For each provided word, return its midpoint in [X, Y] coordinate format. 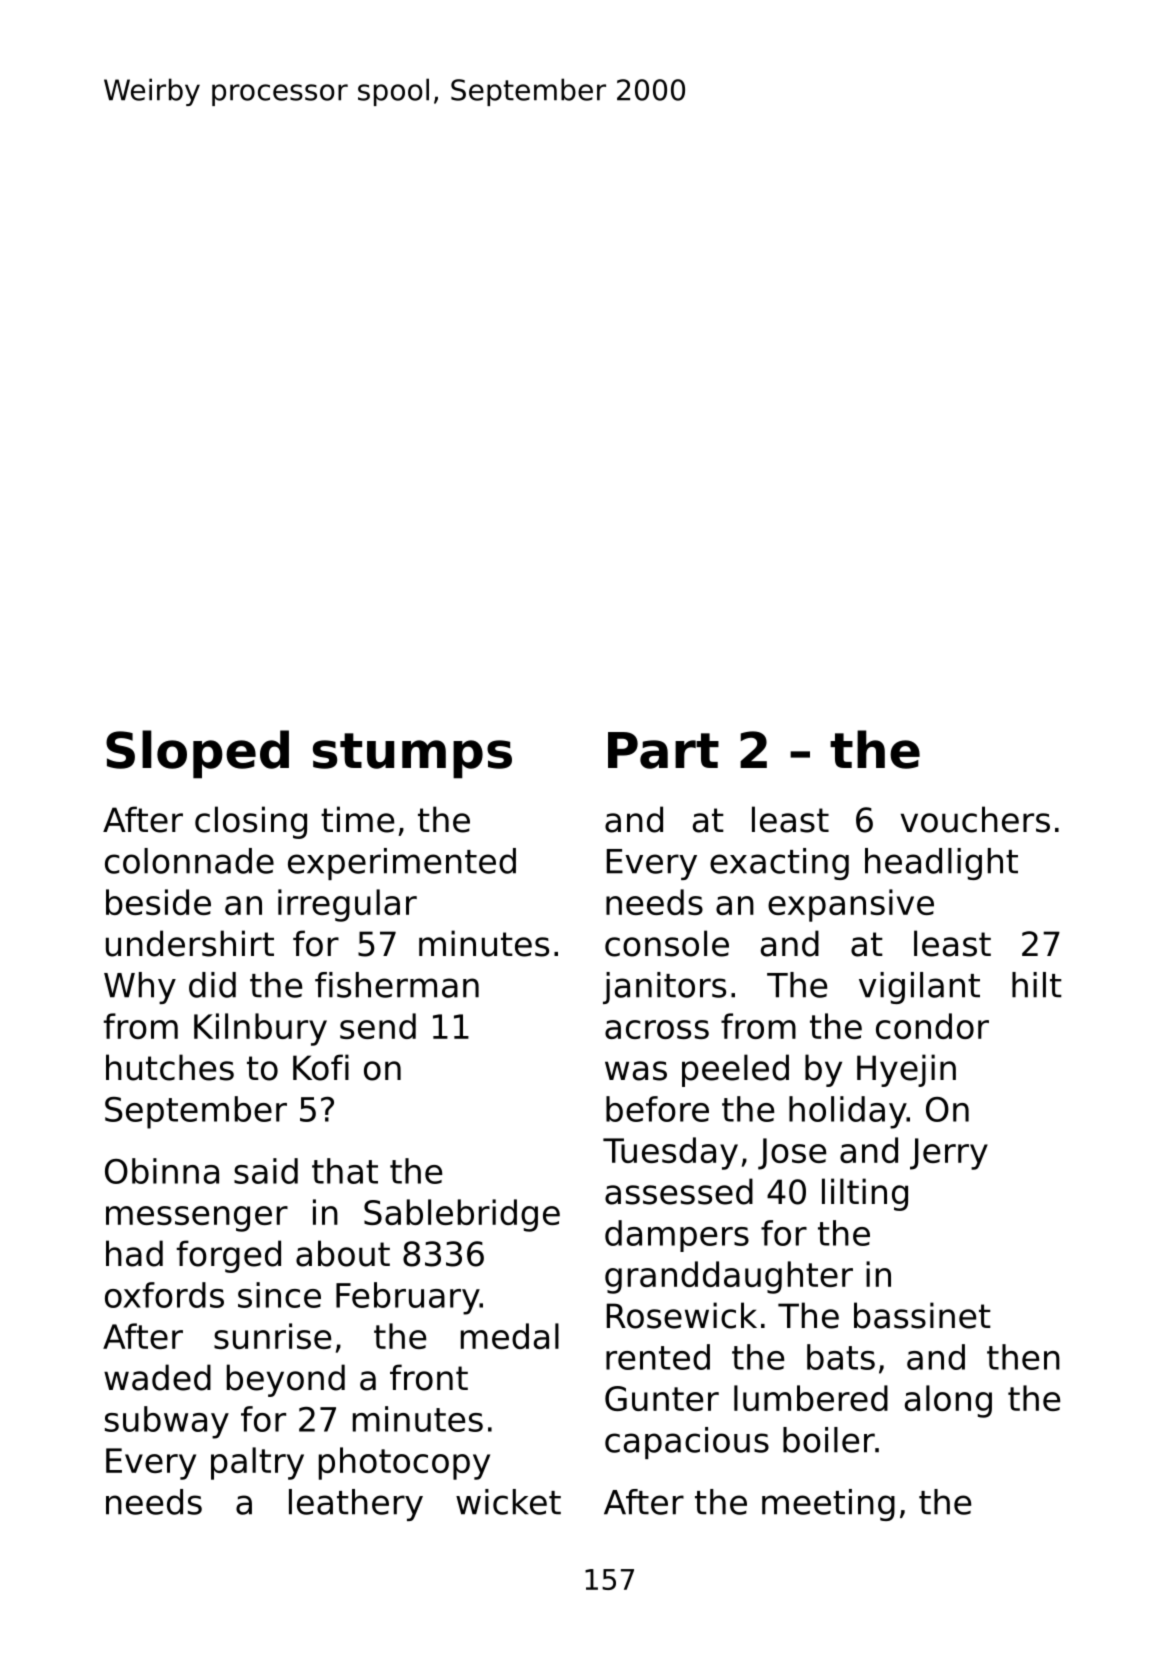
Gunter [662, 1398]
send [378, 1026]
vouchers [975, 819]
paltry [257, 1463]
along [948, 1401]
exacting [779, 864]
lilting [865, 1194]
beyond [286, 1380]
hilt [1037, 985]
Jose [792, 1154]
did [212, 985]
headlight [941, 864]
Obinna [162, 1171]
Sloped [197, 754]
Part [663, 750]
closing [251, 822]
